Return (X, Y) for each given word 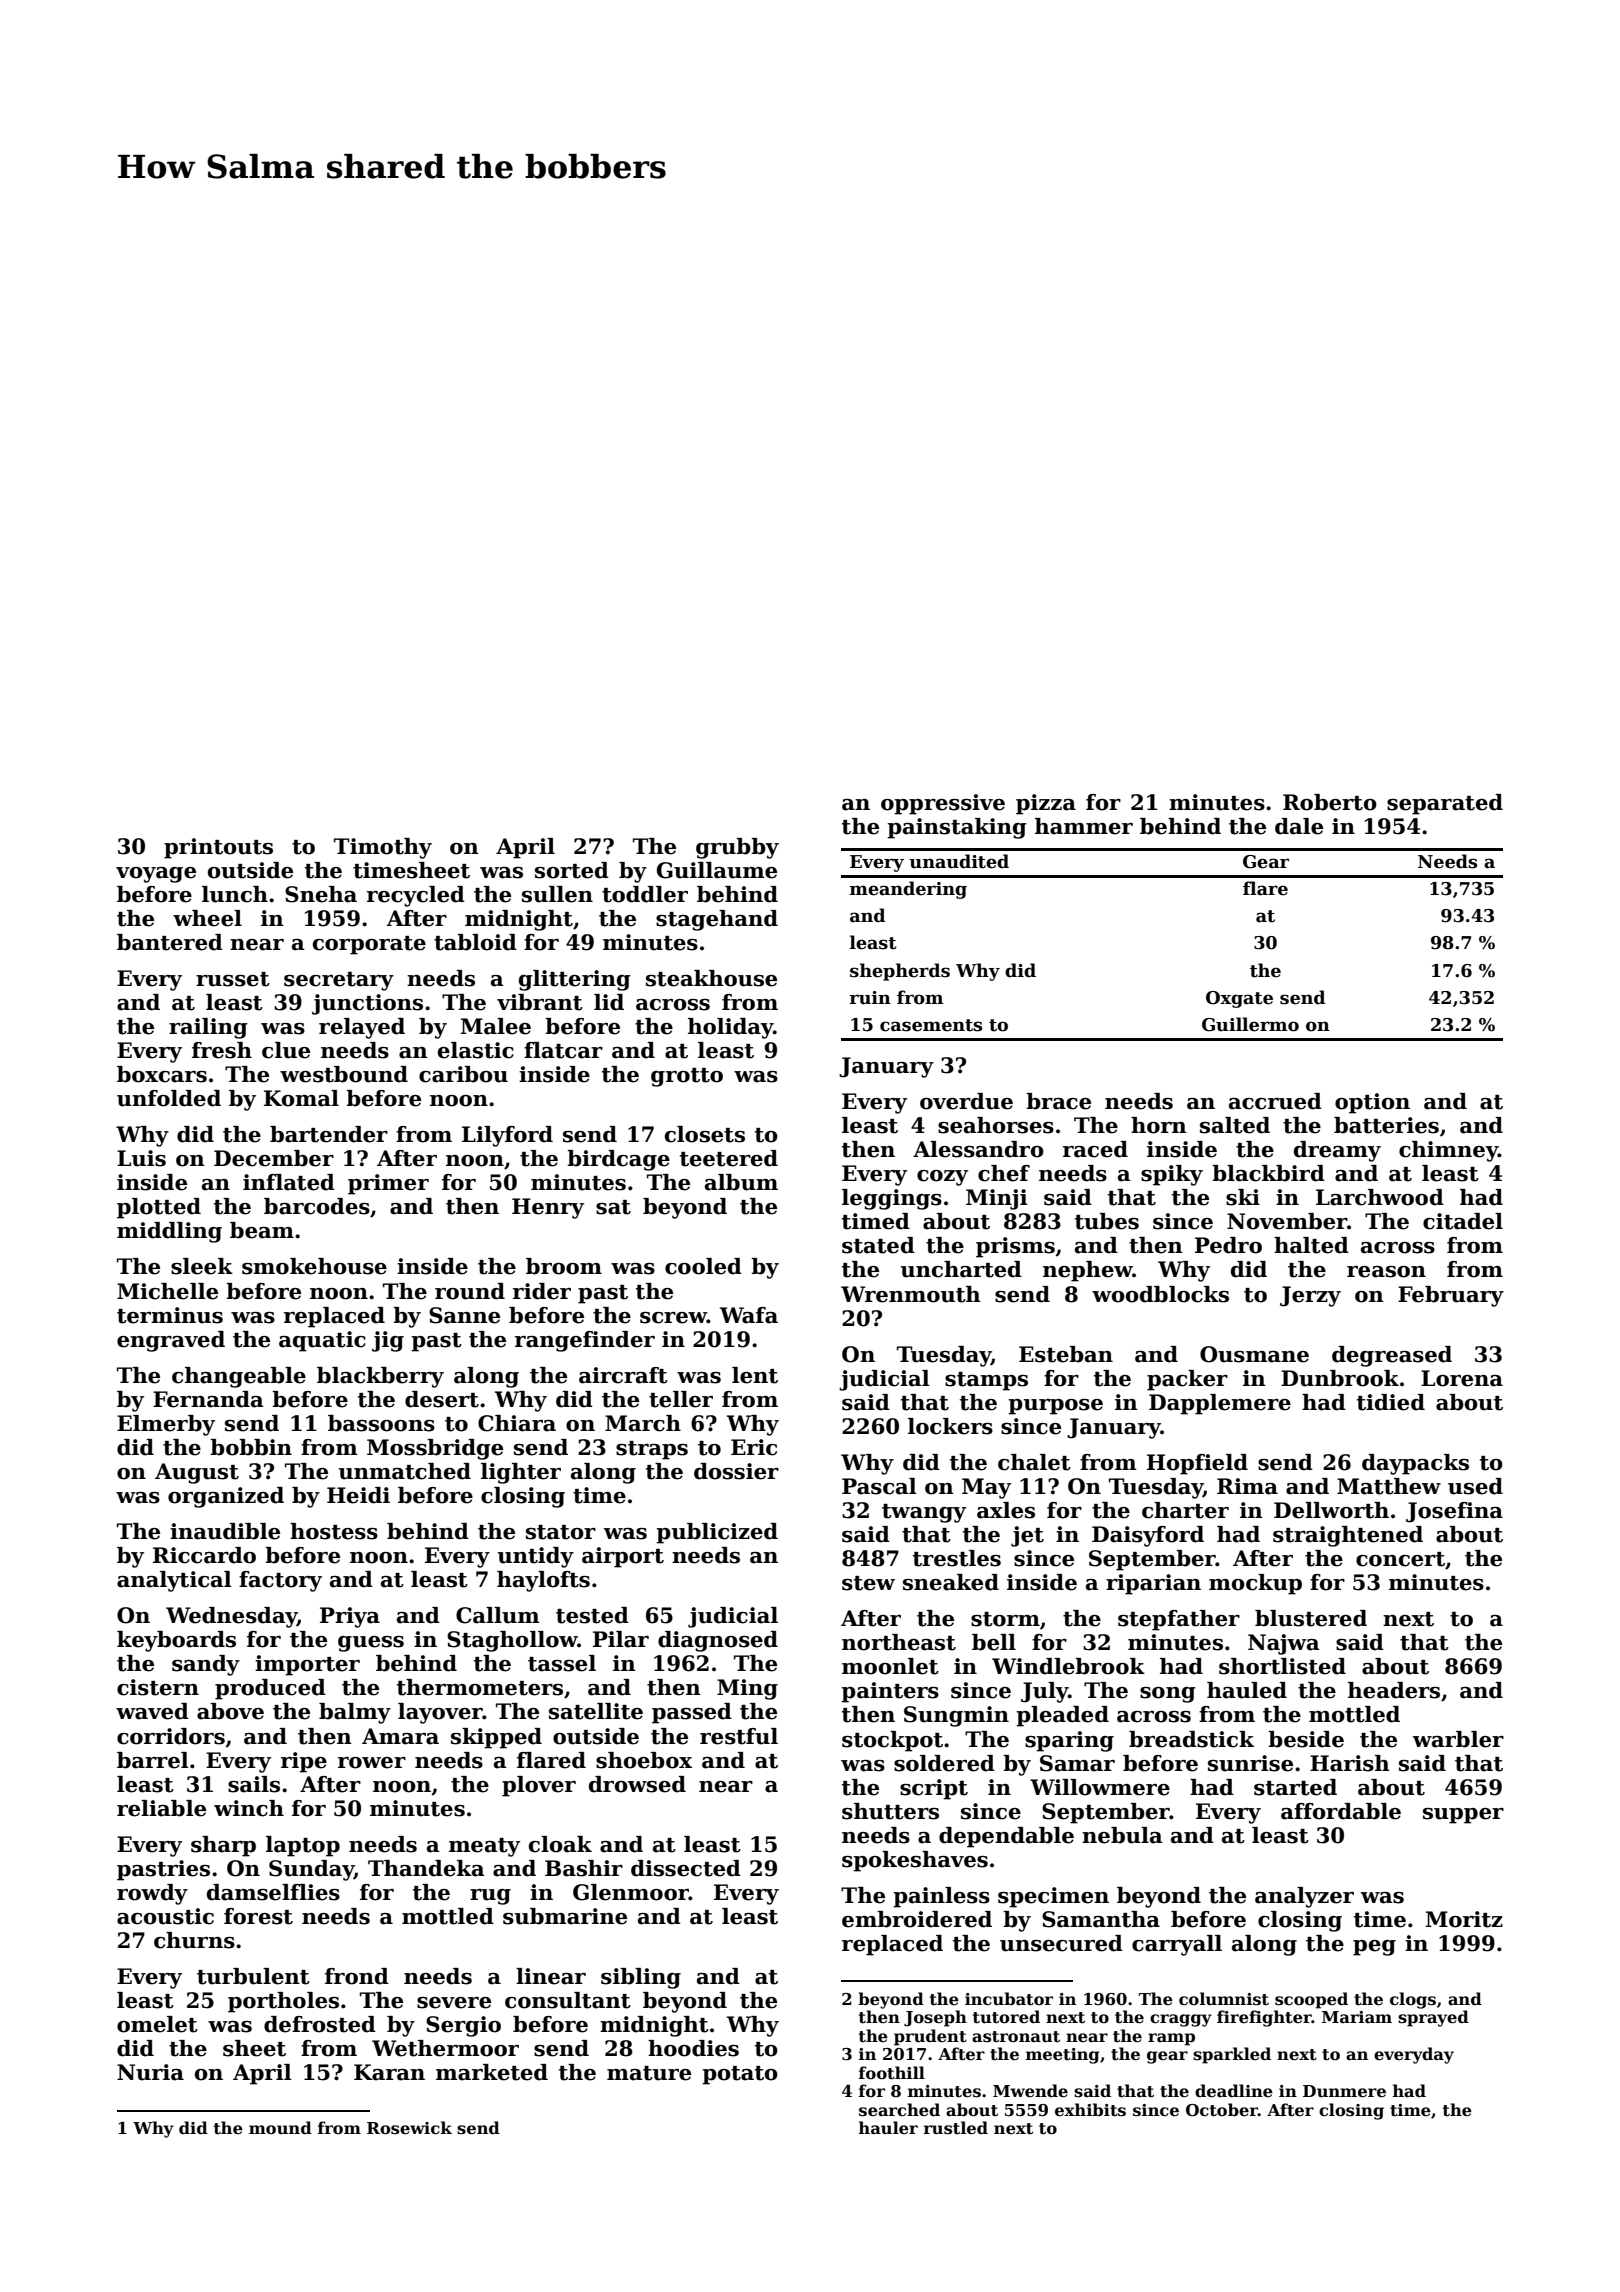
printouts (218, 848)
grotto (687, 1077)
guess (371, 1644)
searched (899, 2110)
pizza (1046, 804)
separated (1445, 804)
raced (1095, 1149)
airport (623, 1557)
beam (262, 1230)
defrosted (320, 2024)
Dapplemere (1220, 1404)
